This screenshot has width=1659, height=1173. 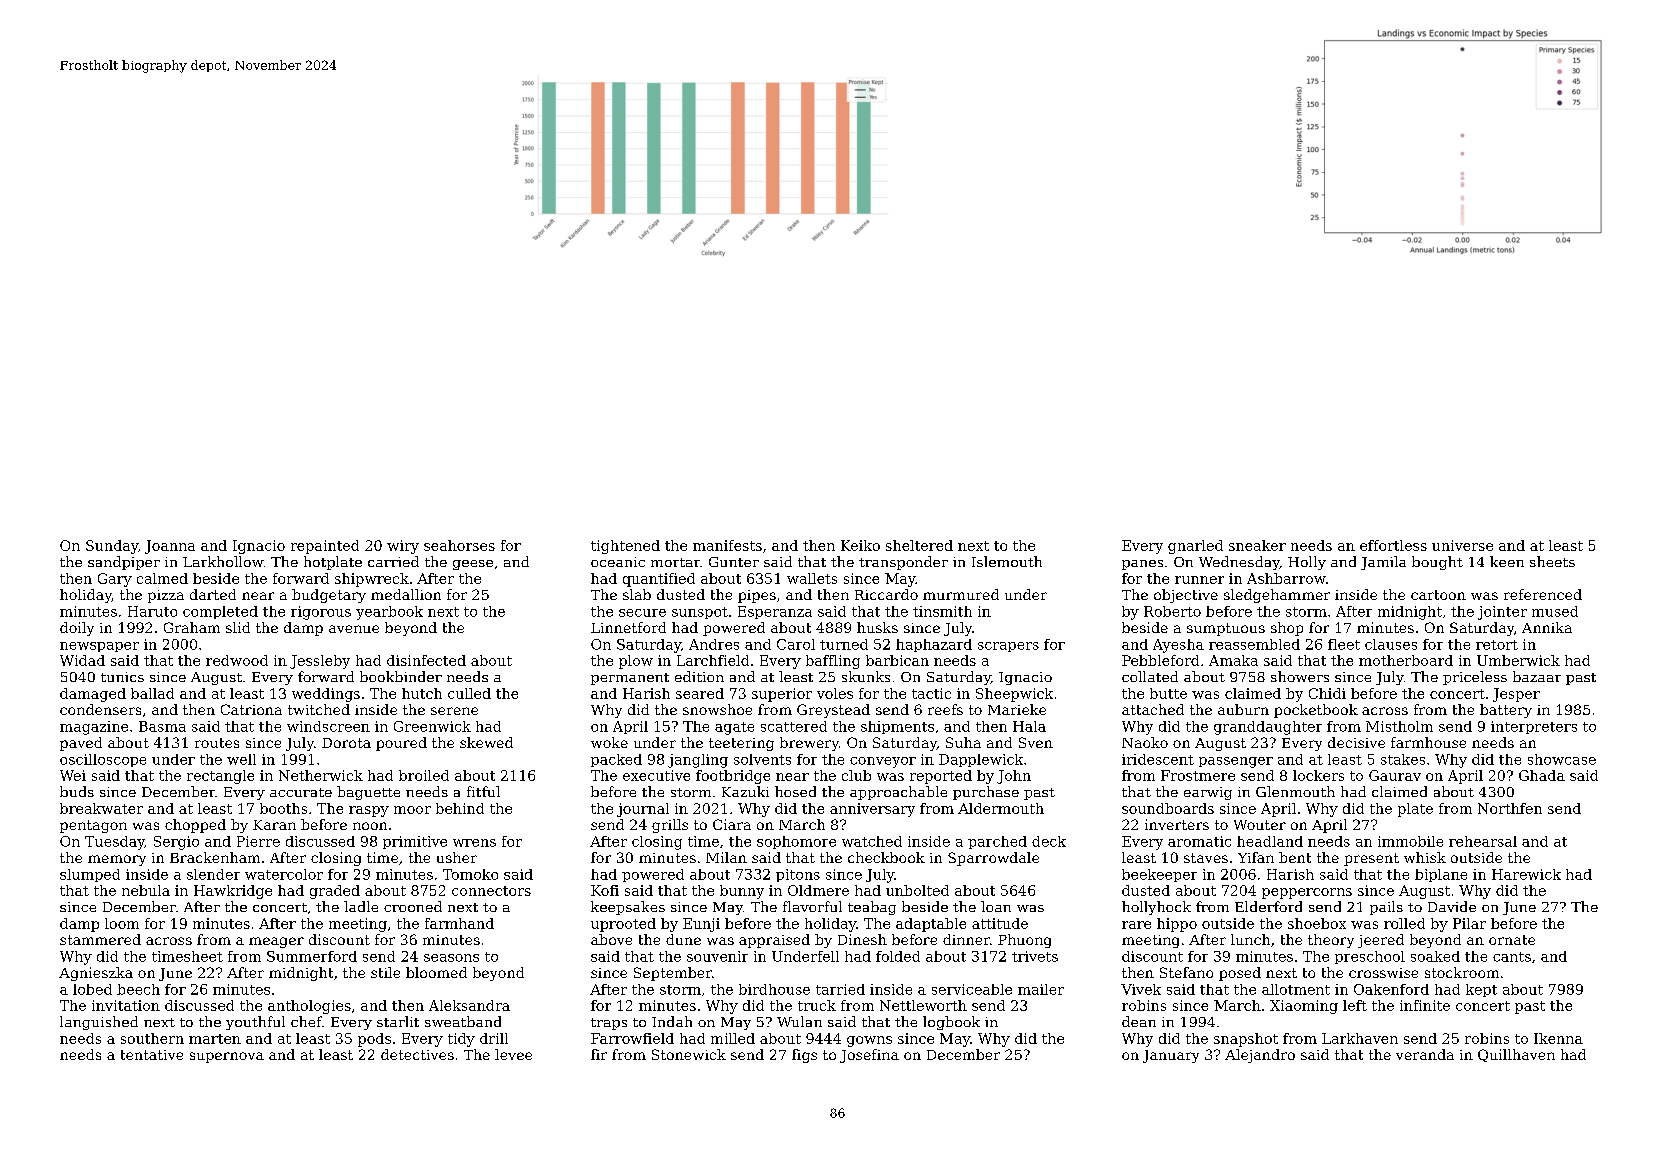 What do you see at coordinates (152, 1055) in the screenshot?
I see `tentative` at bounding box center [152, 1055].
